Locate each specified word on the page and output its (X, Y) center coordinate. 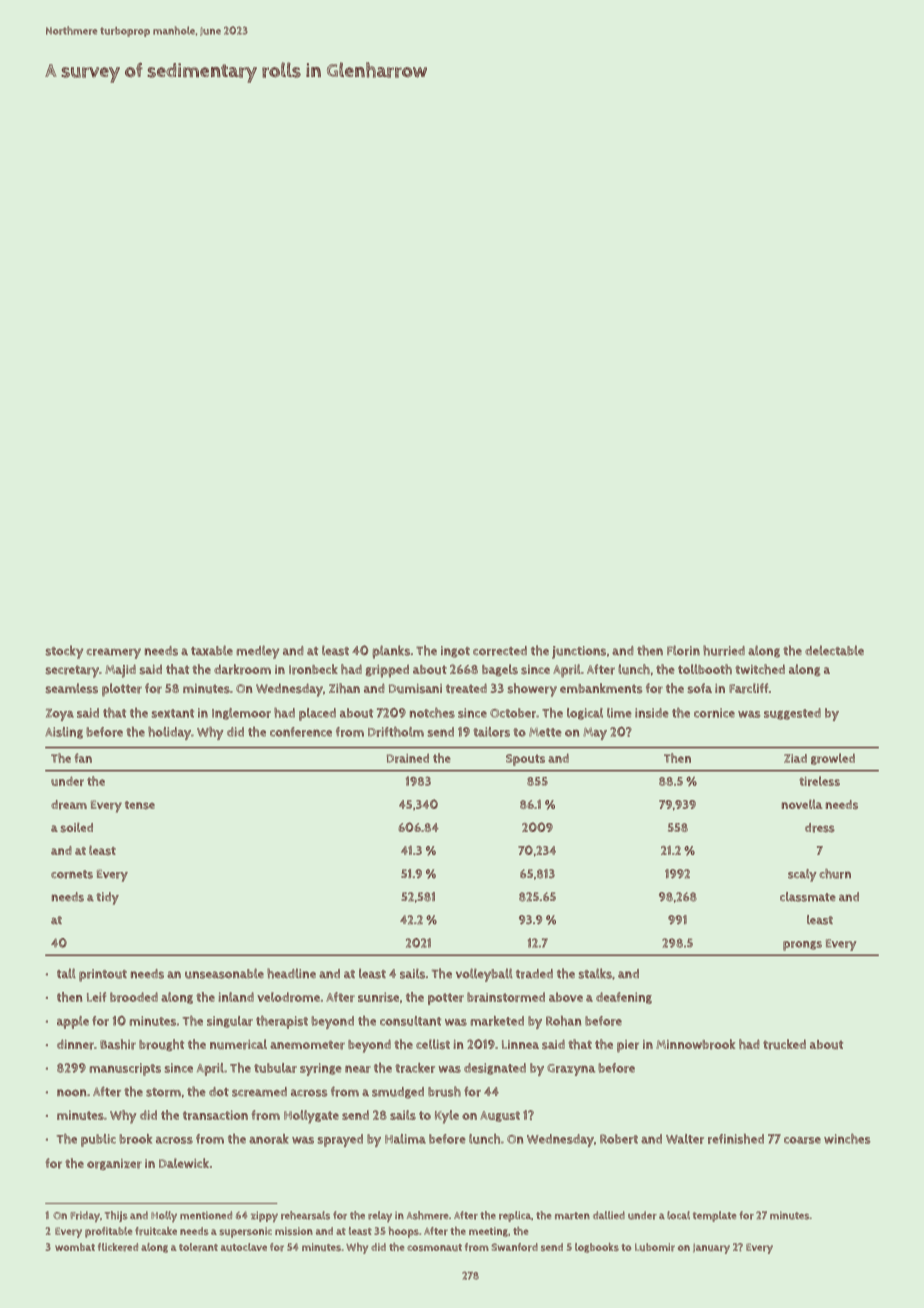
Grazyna (571, 1070)
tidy (107, 898)
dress (820, 828)
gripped (387, 671)
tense (140, 805)
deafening (624, 998)
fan (83, 758)
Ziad (795, 758)
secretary (72, 671)
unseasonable (224, 973)
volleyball (484, 975)
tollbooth (705, 669)
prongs (802, 946)
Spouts (525, 760)
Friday (85, 1216)
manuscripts (125, 1069)
